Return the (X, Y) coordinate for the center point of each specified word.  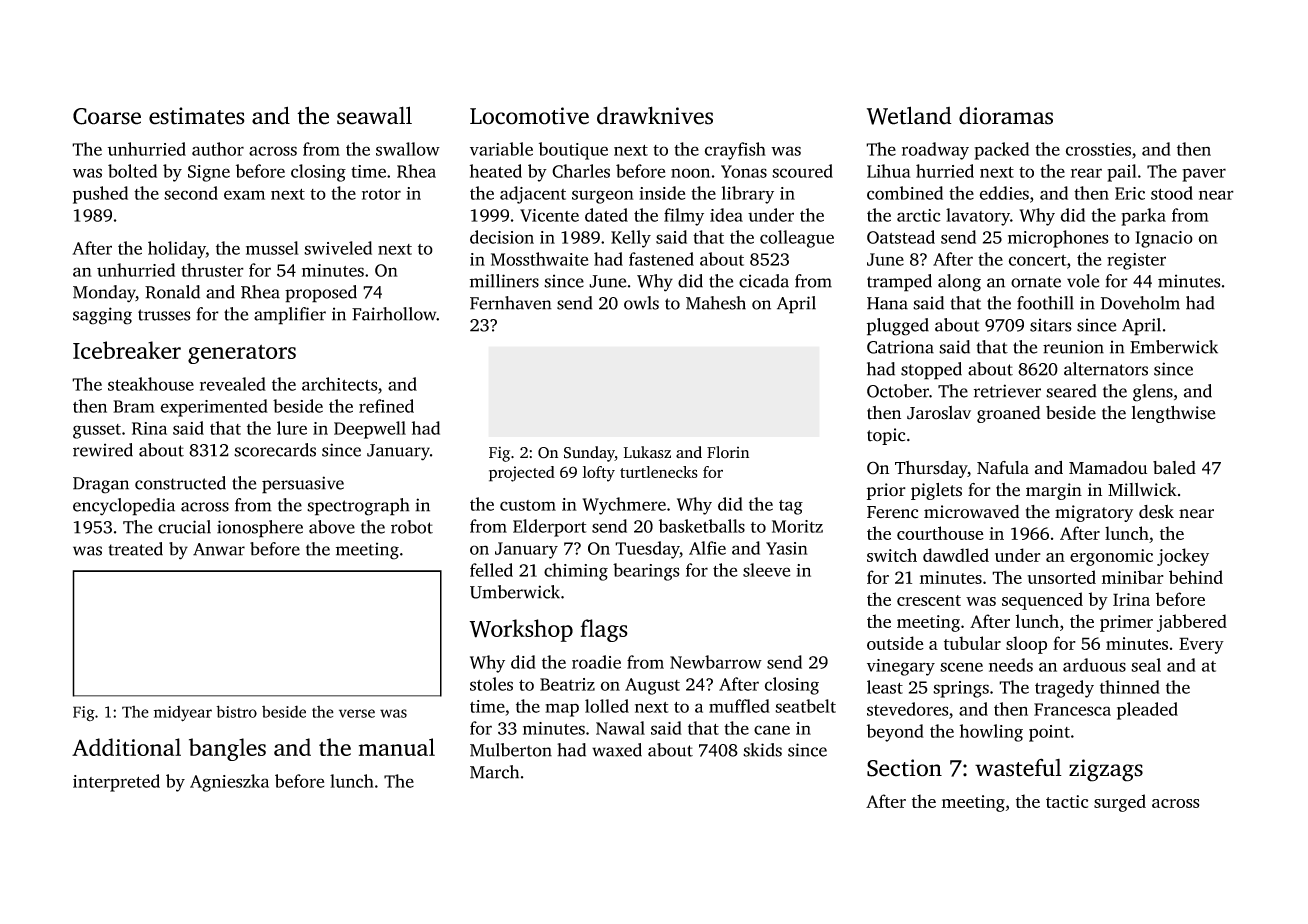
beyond (895, 733)
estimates (197, 116)
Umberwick (515, 592)
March (494, 772)
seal (1146, 665)
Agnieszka (229, 783)
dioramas (1006, 116)
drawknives (655, 115)
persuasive (303, 485)
